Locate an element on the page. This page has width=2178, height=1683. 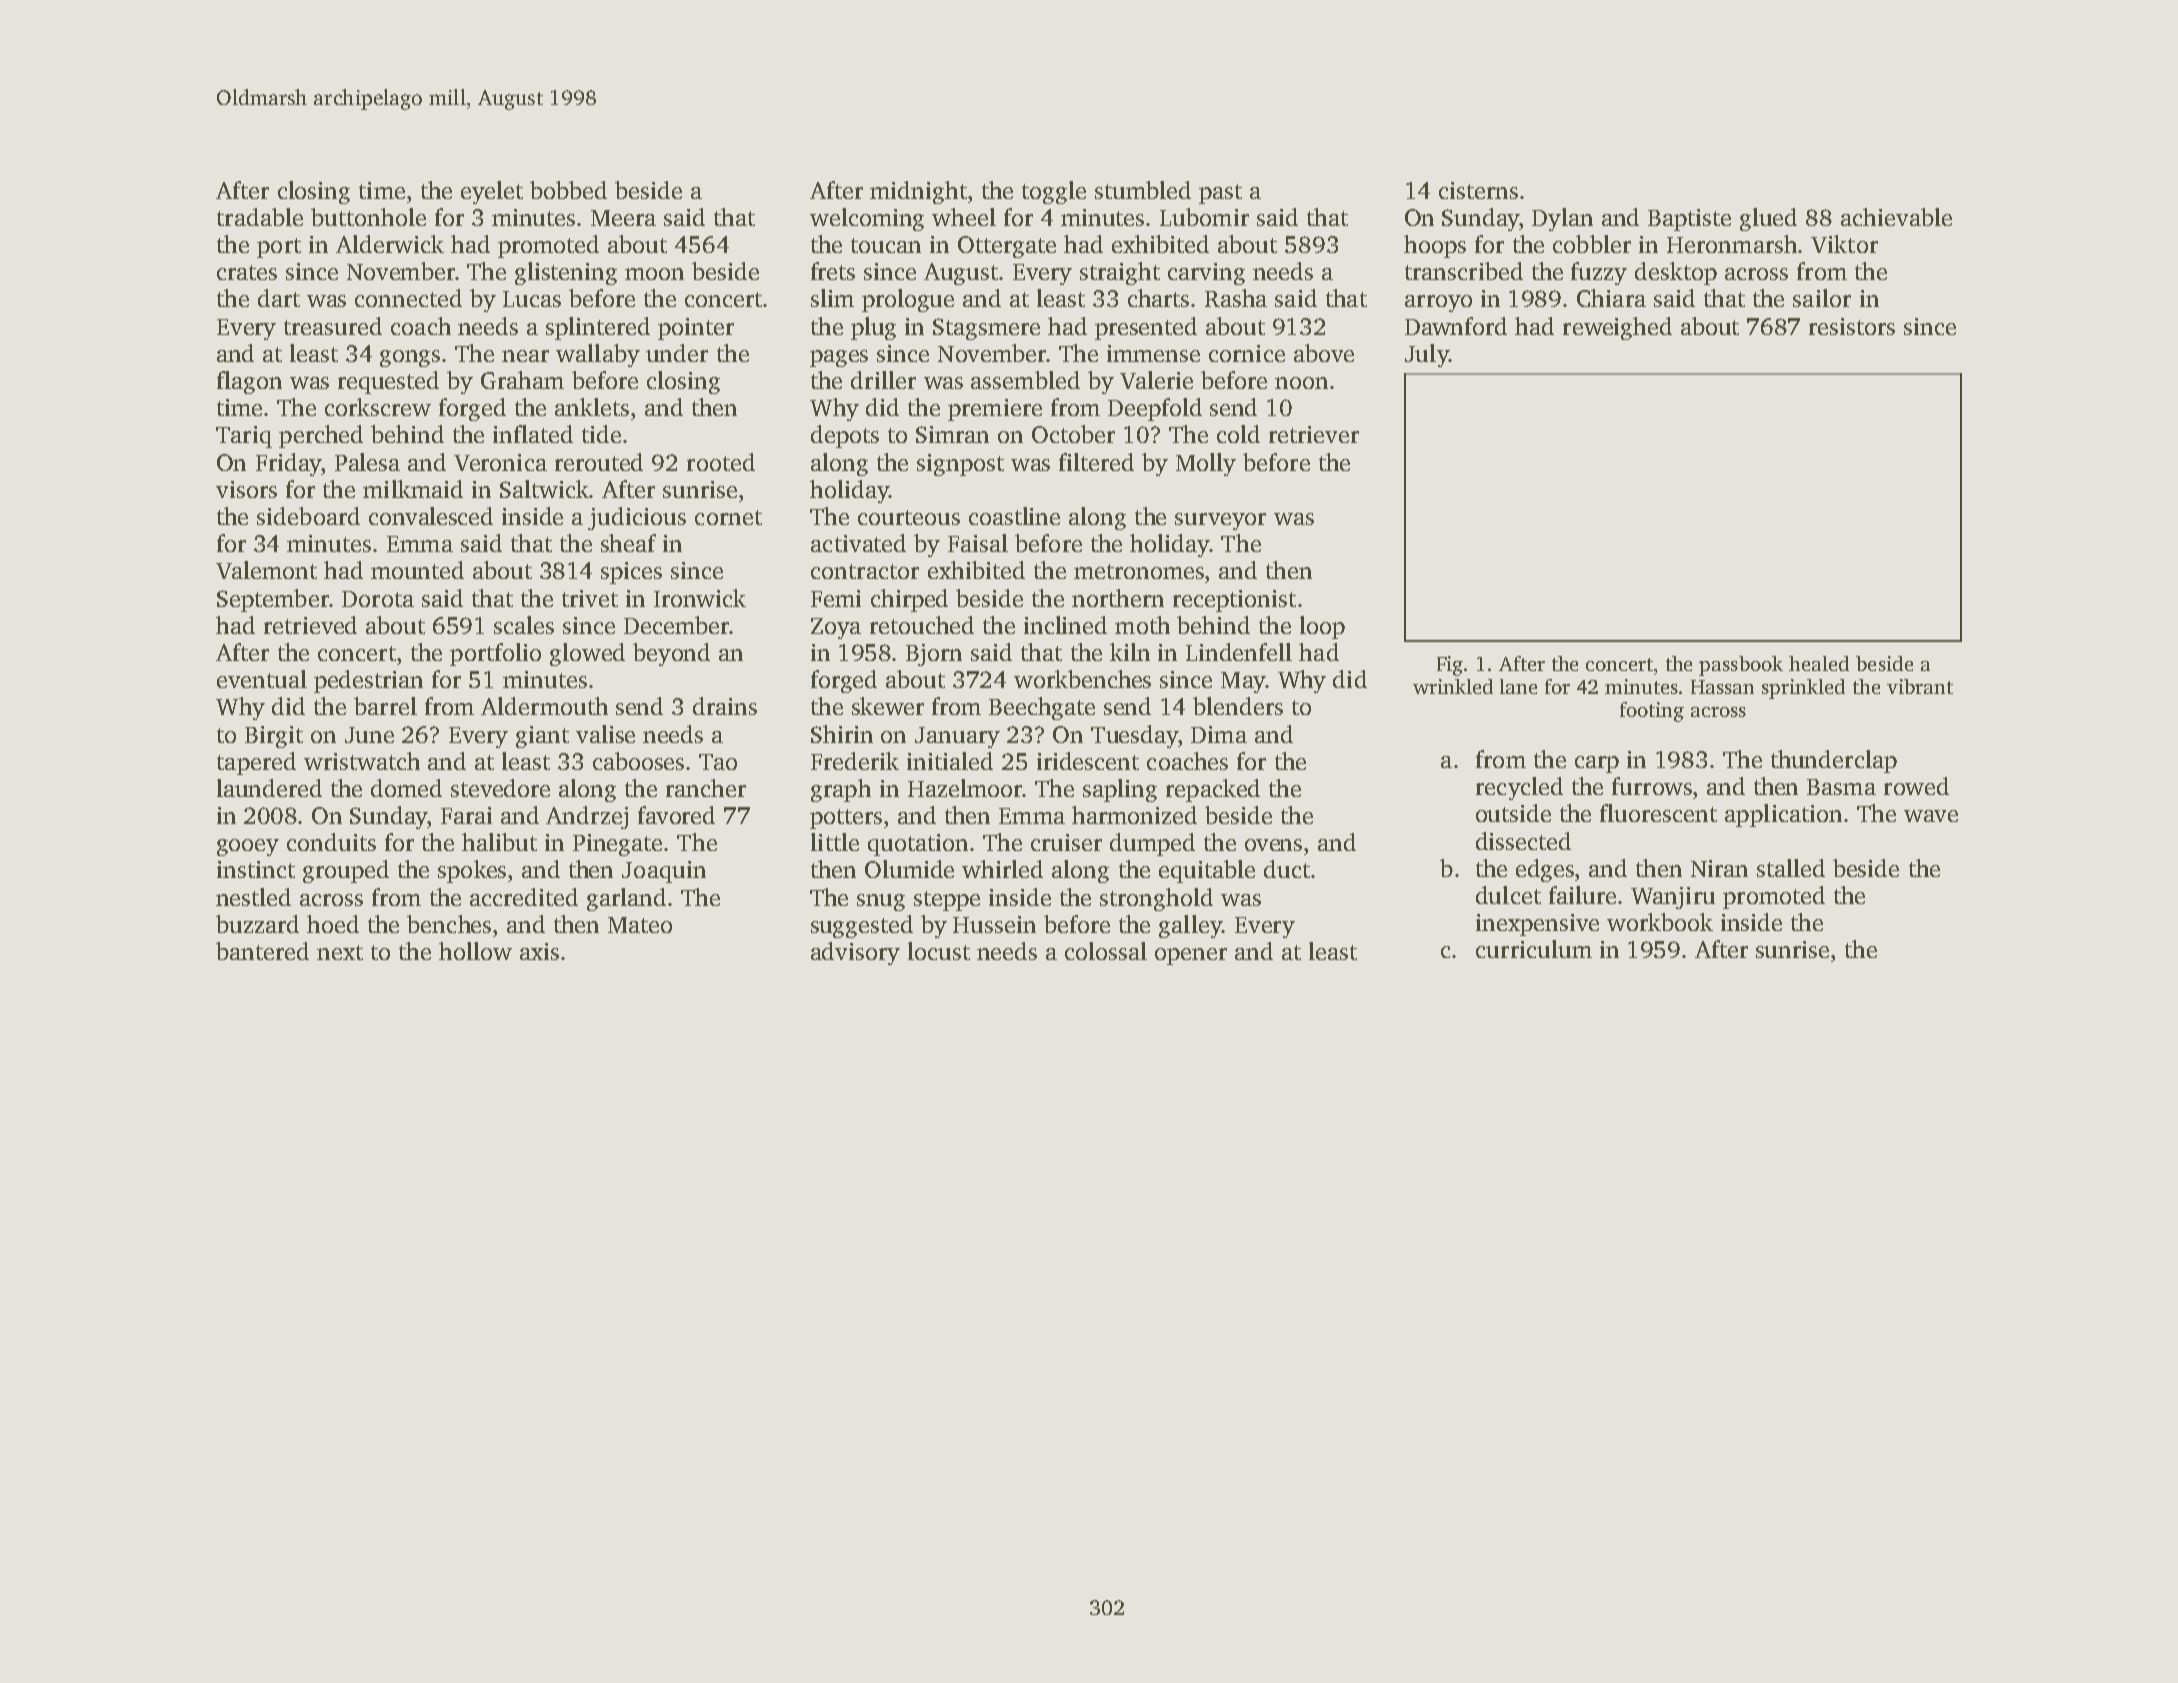
sprinkled is located at coordinates (1803, 689).
